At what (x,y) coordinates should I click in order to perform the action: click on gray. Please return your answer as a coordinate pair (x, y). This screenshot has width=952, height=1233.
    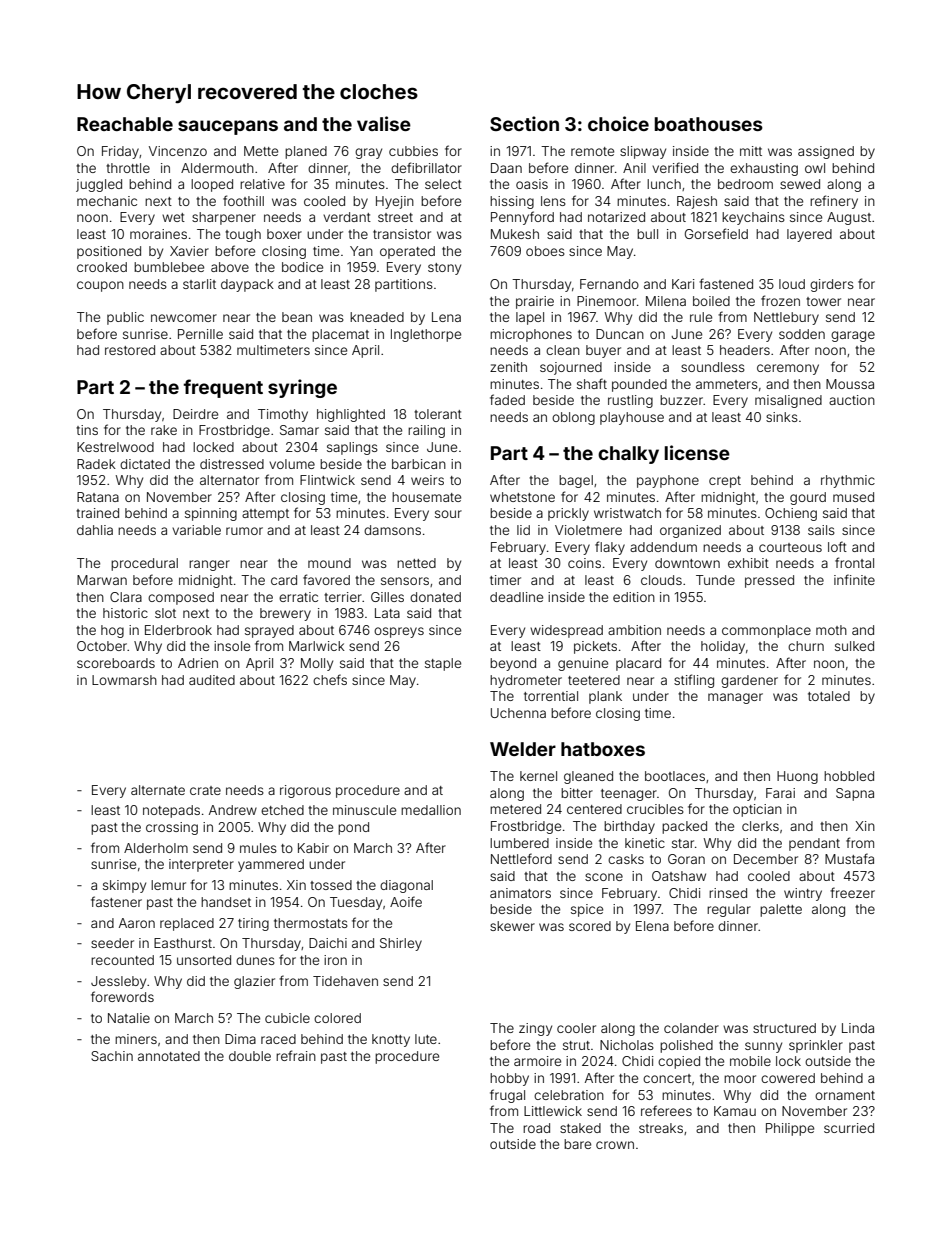
    Looking at the image, I should click on (368, 153).
